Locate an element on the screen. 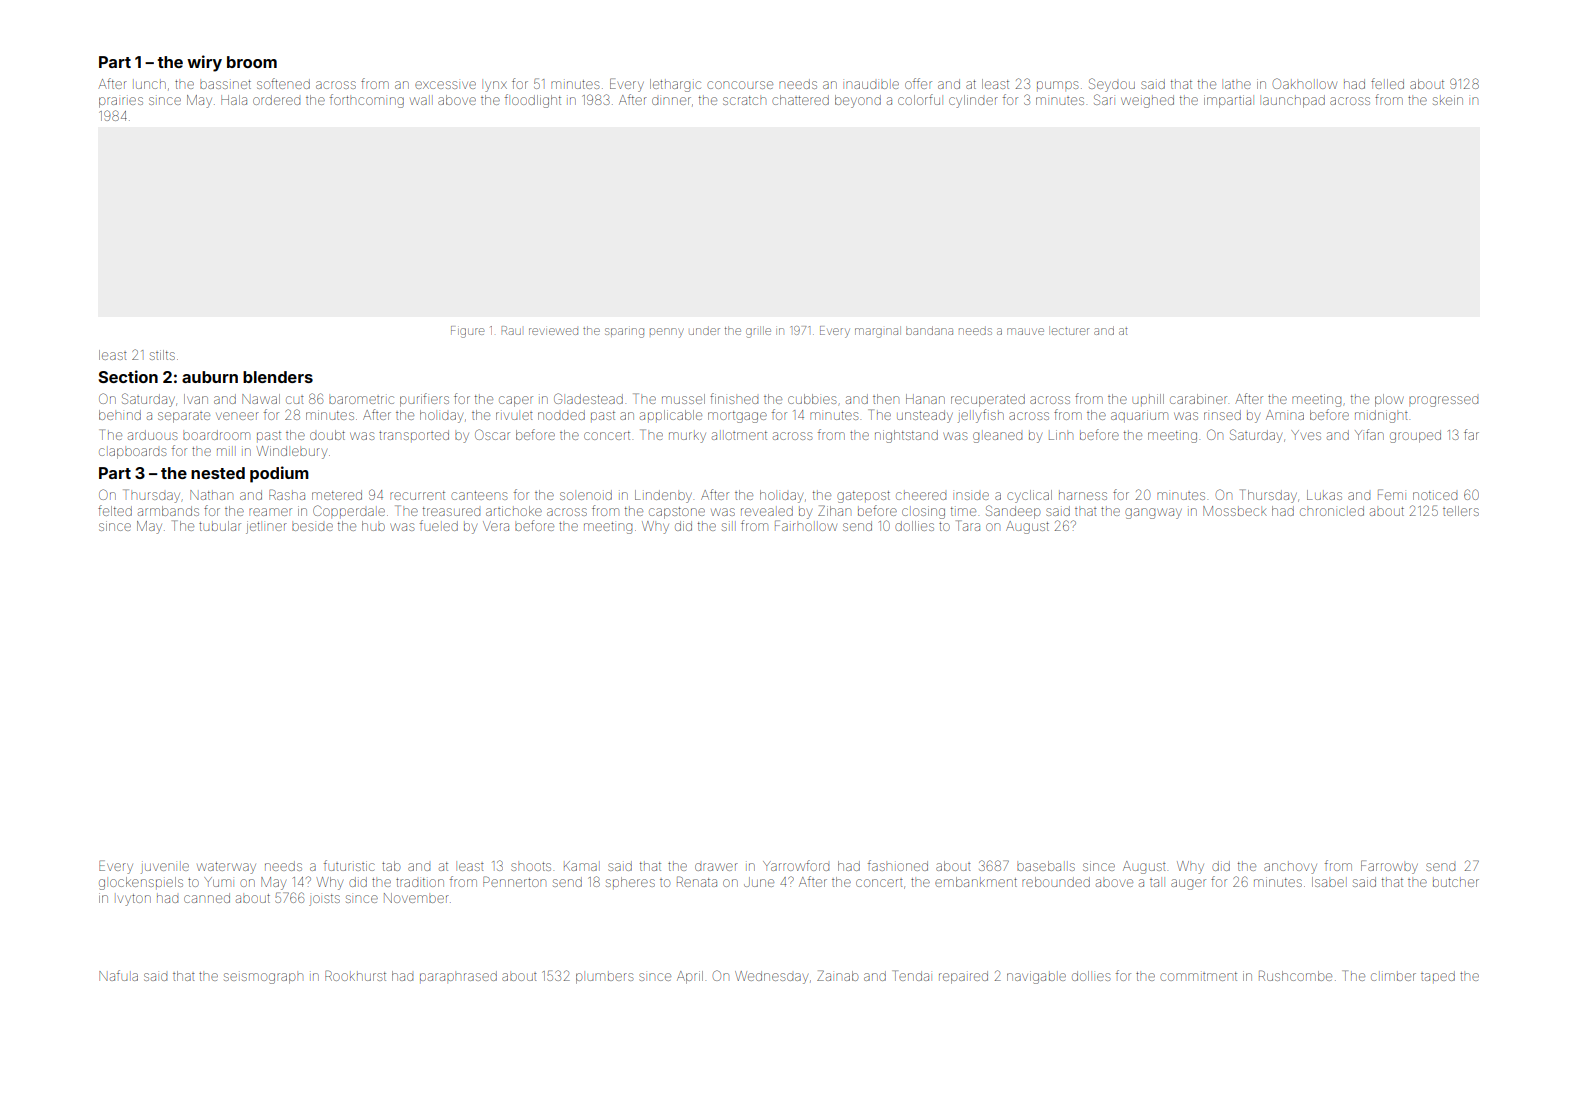 Image resolution: width=1578 pixels, height=1116 pixels. fueled is located at coordinates (439, 525).
